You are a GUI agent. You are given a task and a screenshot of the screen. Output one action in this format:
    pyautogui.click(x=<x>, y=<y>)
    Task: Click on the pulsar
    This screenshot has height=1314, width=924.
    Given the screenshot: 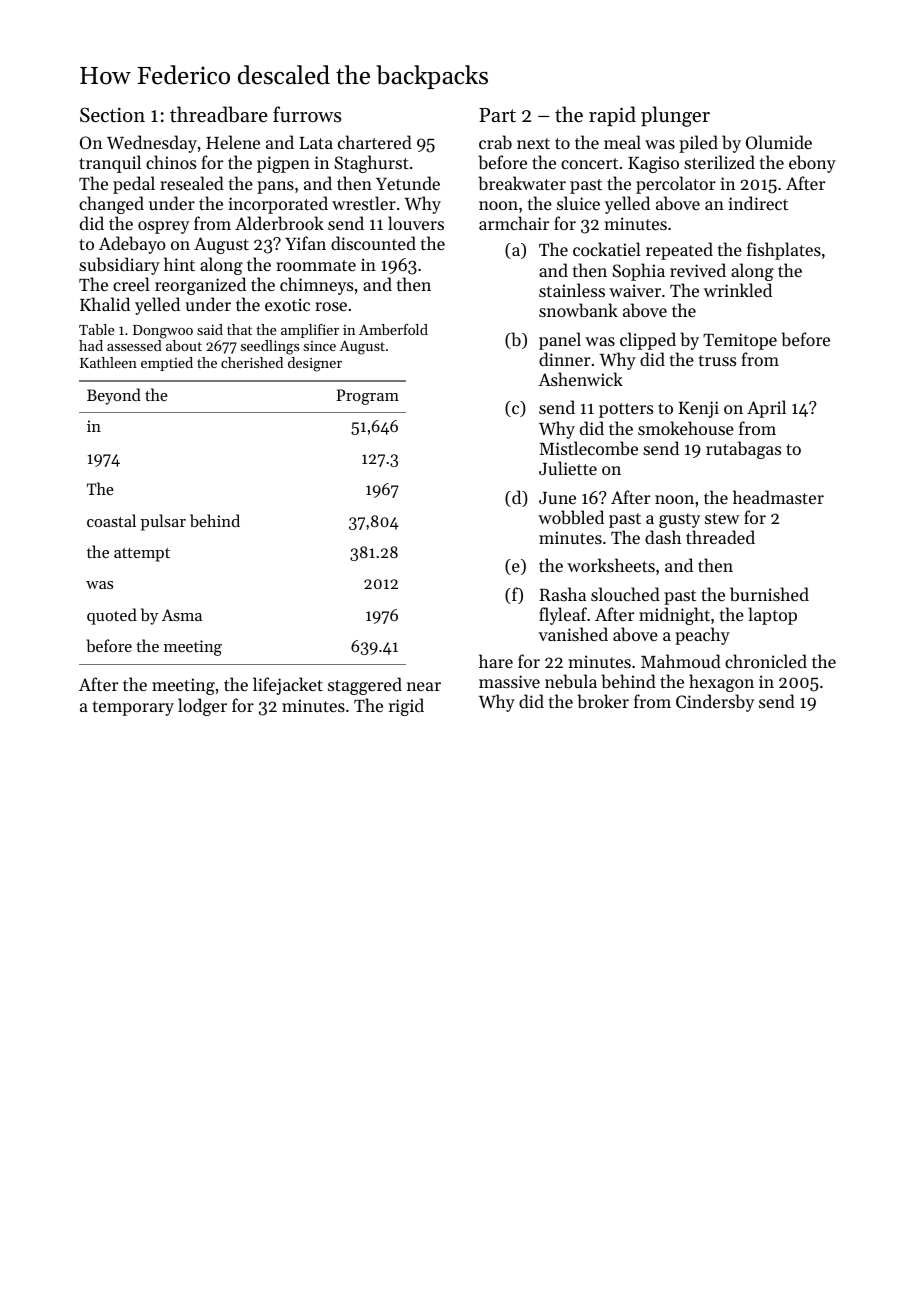 What is the action you would take?
    pyautogui.click(x=163, y=522)
